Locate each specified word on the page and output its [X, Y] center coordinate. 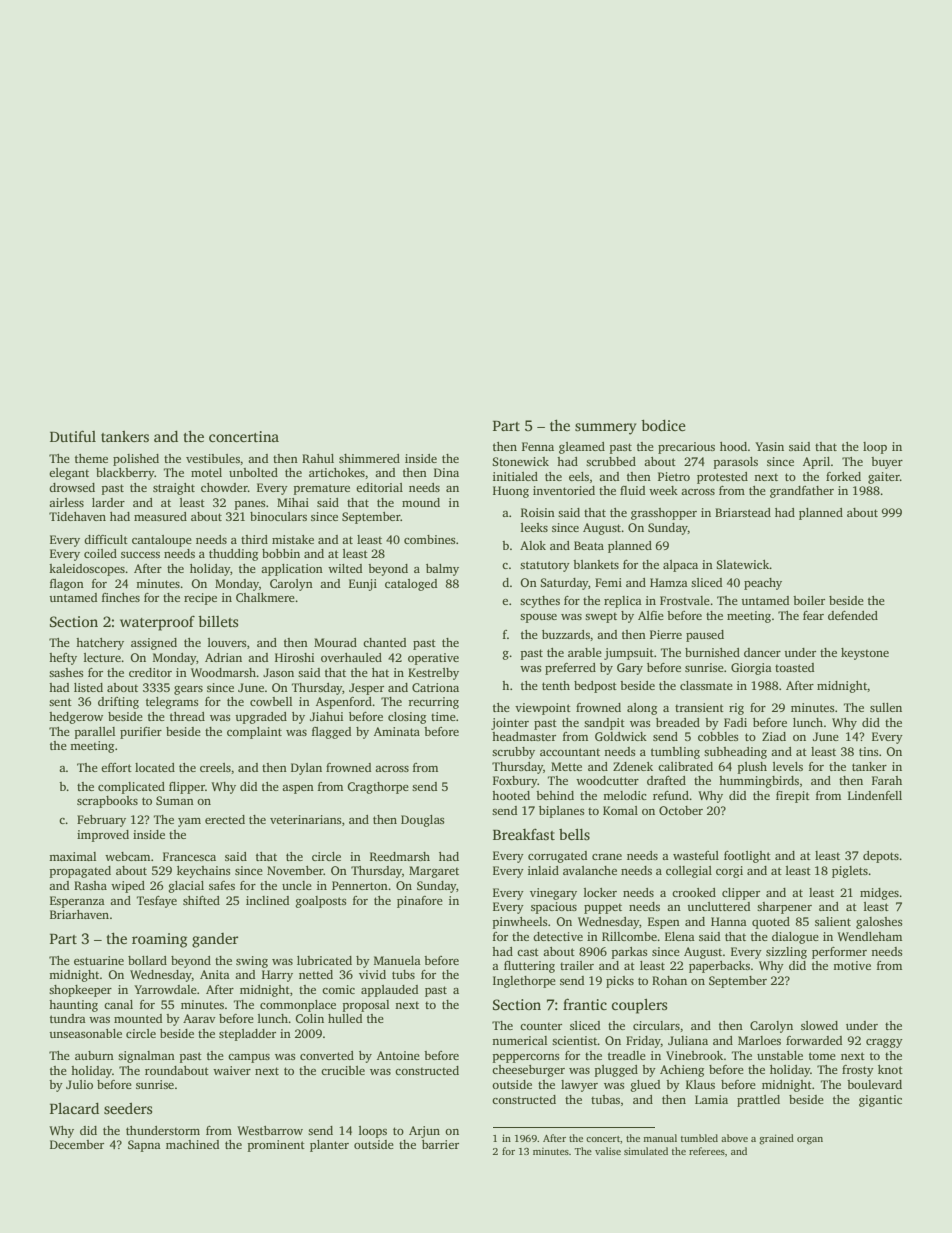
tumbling [675, 753]
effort [116, 767]
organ [810, 1141]
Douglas [422, 821]
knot [890, 1069]
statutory [545, 566]
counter [541, 1026]
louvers [227, 642]
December [77, 1144]
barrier [440, 1144]
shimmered [369, 458]
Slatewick [743, 564]
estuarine [99, 960]
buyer [887, 463]
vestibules [213, 458]
